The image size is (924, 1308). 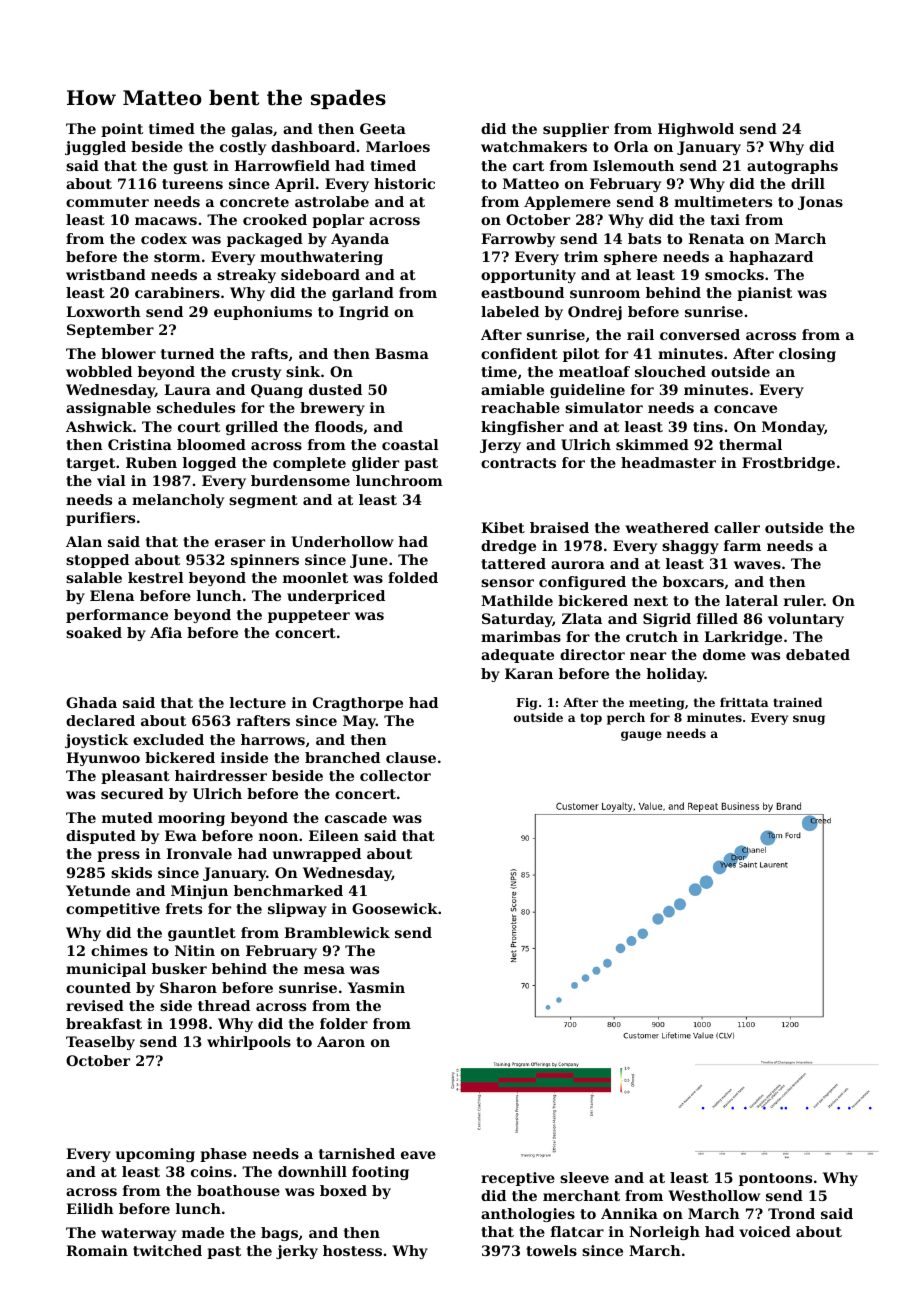 I want to click on upcoming, so click(x=155, y=1155).
